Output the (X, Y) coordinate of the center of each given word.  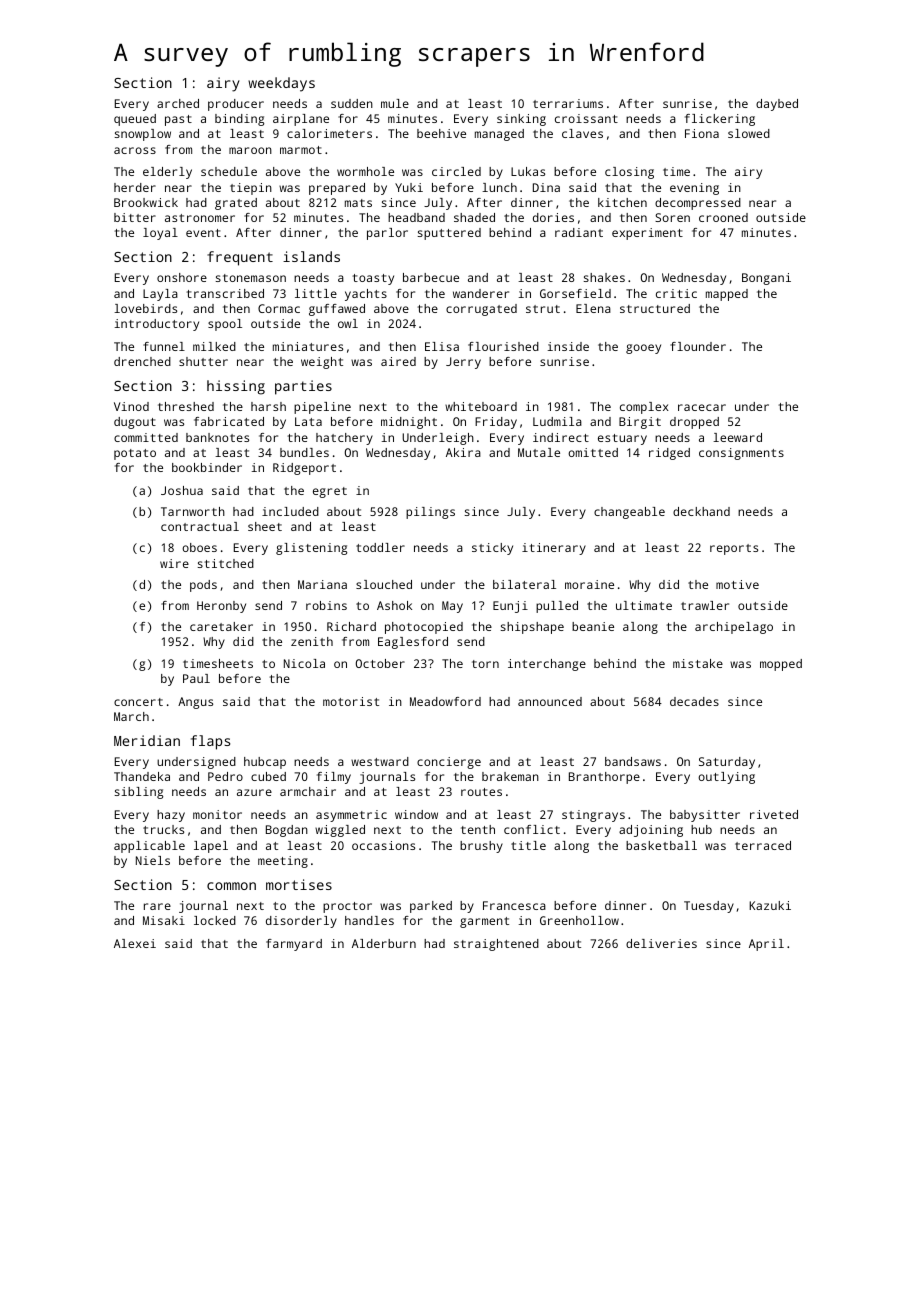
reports (734, 549)
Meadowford (445, 701)
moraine (589, 584)
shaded (474, 217)
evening (694, 189)
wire (174, 563)
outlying (726, 778)
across (135, 150)
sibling (139, 793)
